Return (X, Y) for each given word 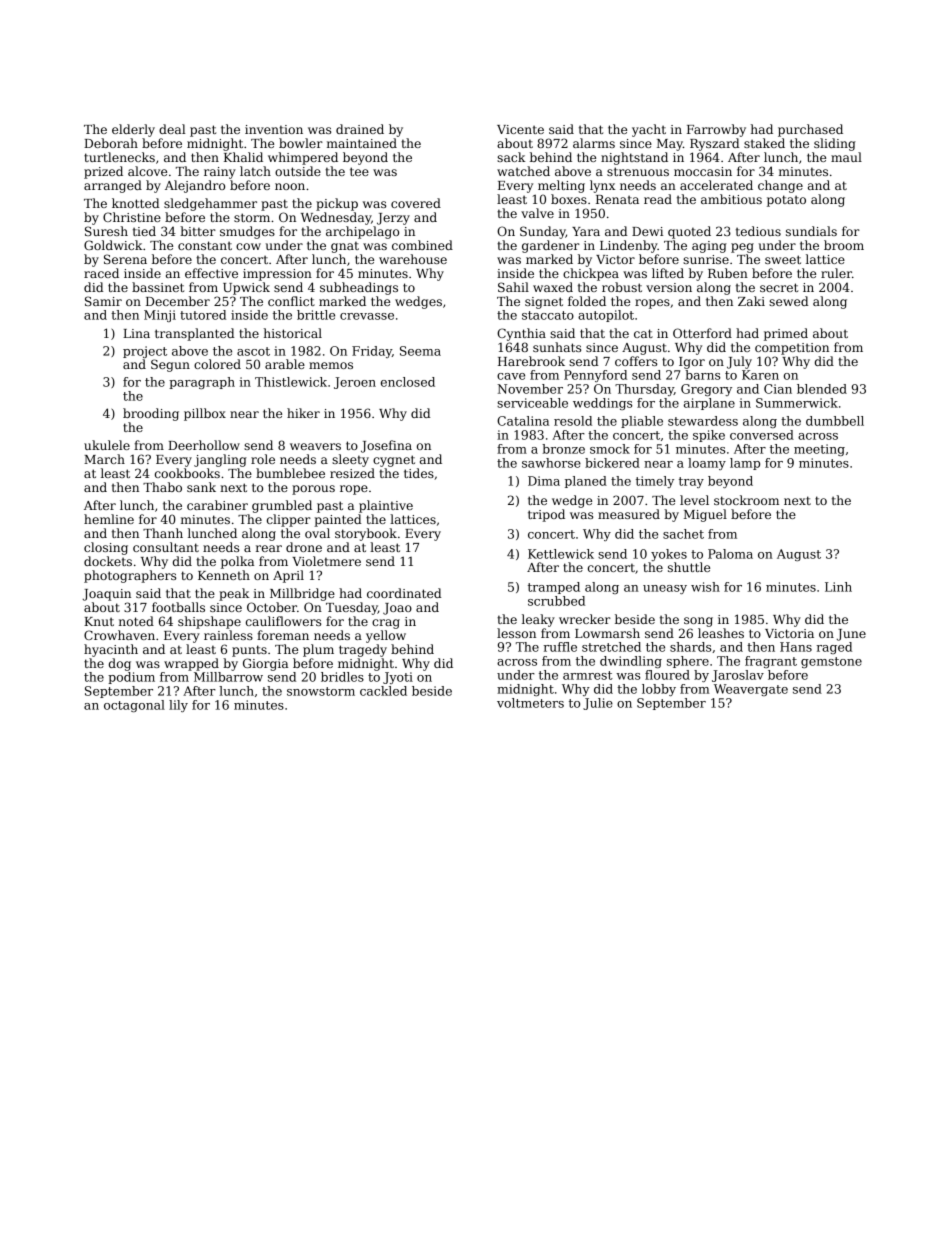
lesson (516, 633)
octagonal (134, 706)
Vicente (520, 129)
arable (285, 364)
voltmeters (530, 703)
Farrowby (716, 130)
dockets (108, 561)
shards (690, 647)
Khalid (243, 157)
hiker (303, 413)
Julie (598, 704)
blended (822, 389)
